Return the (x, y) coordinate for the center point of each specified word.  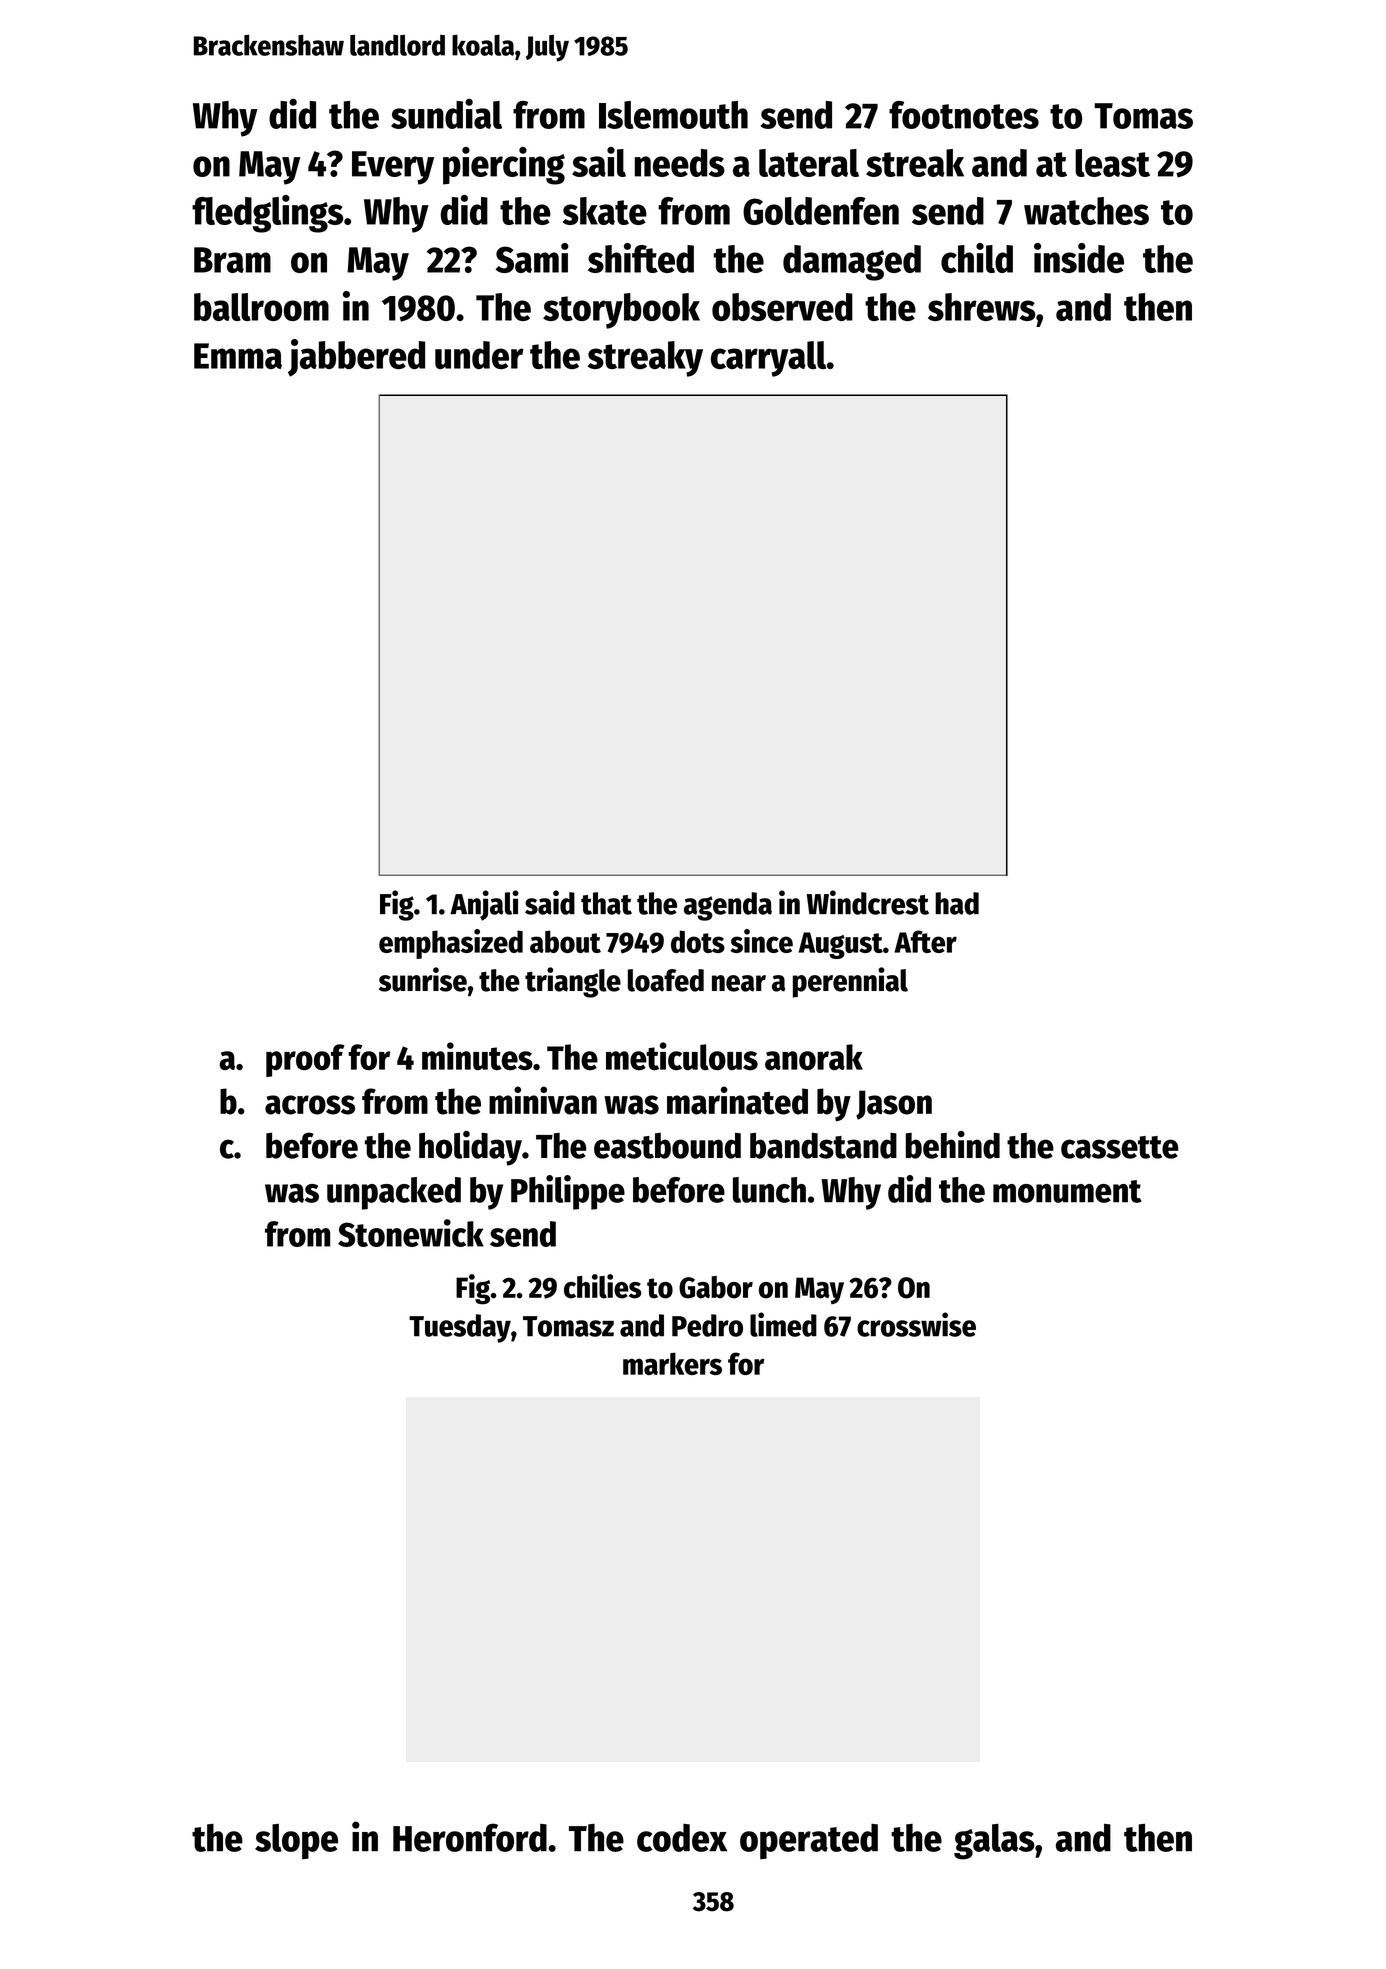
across (310, 1105)
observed (782, 307)
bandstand (823, 1146)
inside (1079, 258)
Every (393, 168)
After (925, 941)
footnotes (964, 115)
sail (599, 162)
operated (809, 1841)
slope (296, 1841)
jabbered (356, 358)
